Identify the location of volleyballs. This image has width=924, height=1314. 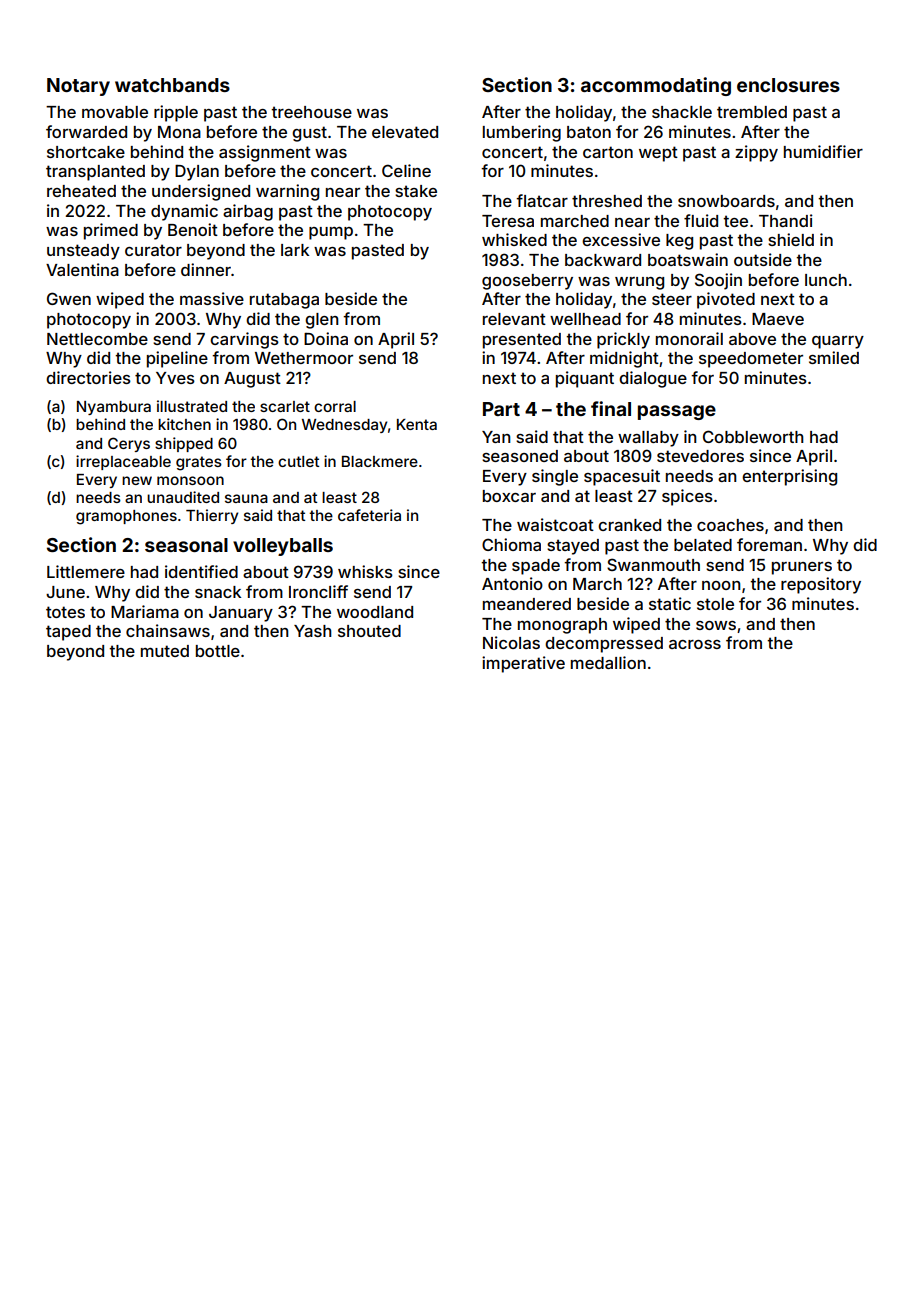
(283, 547).
